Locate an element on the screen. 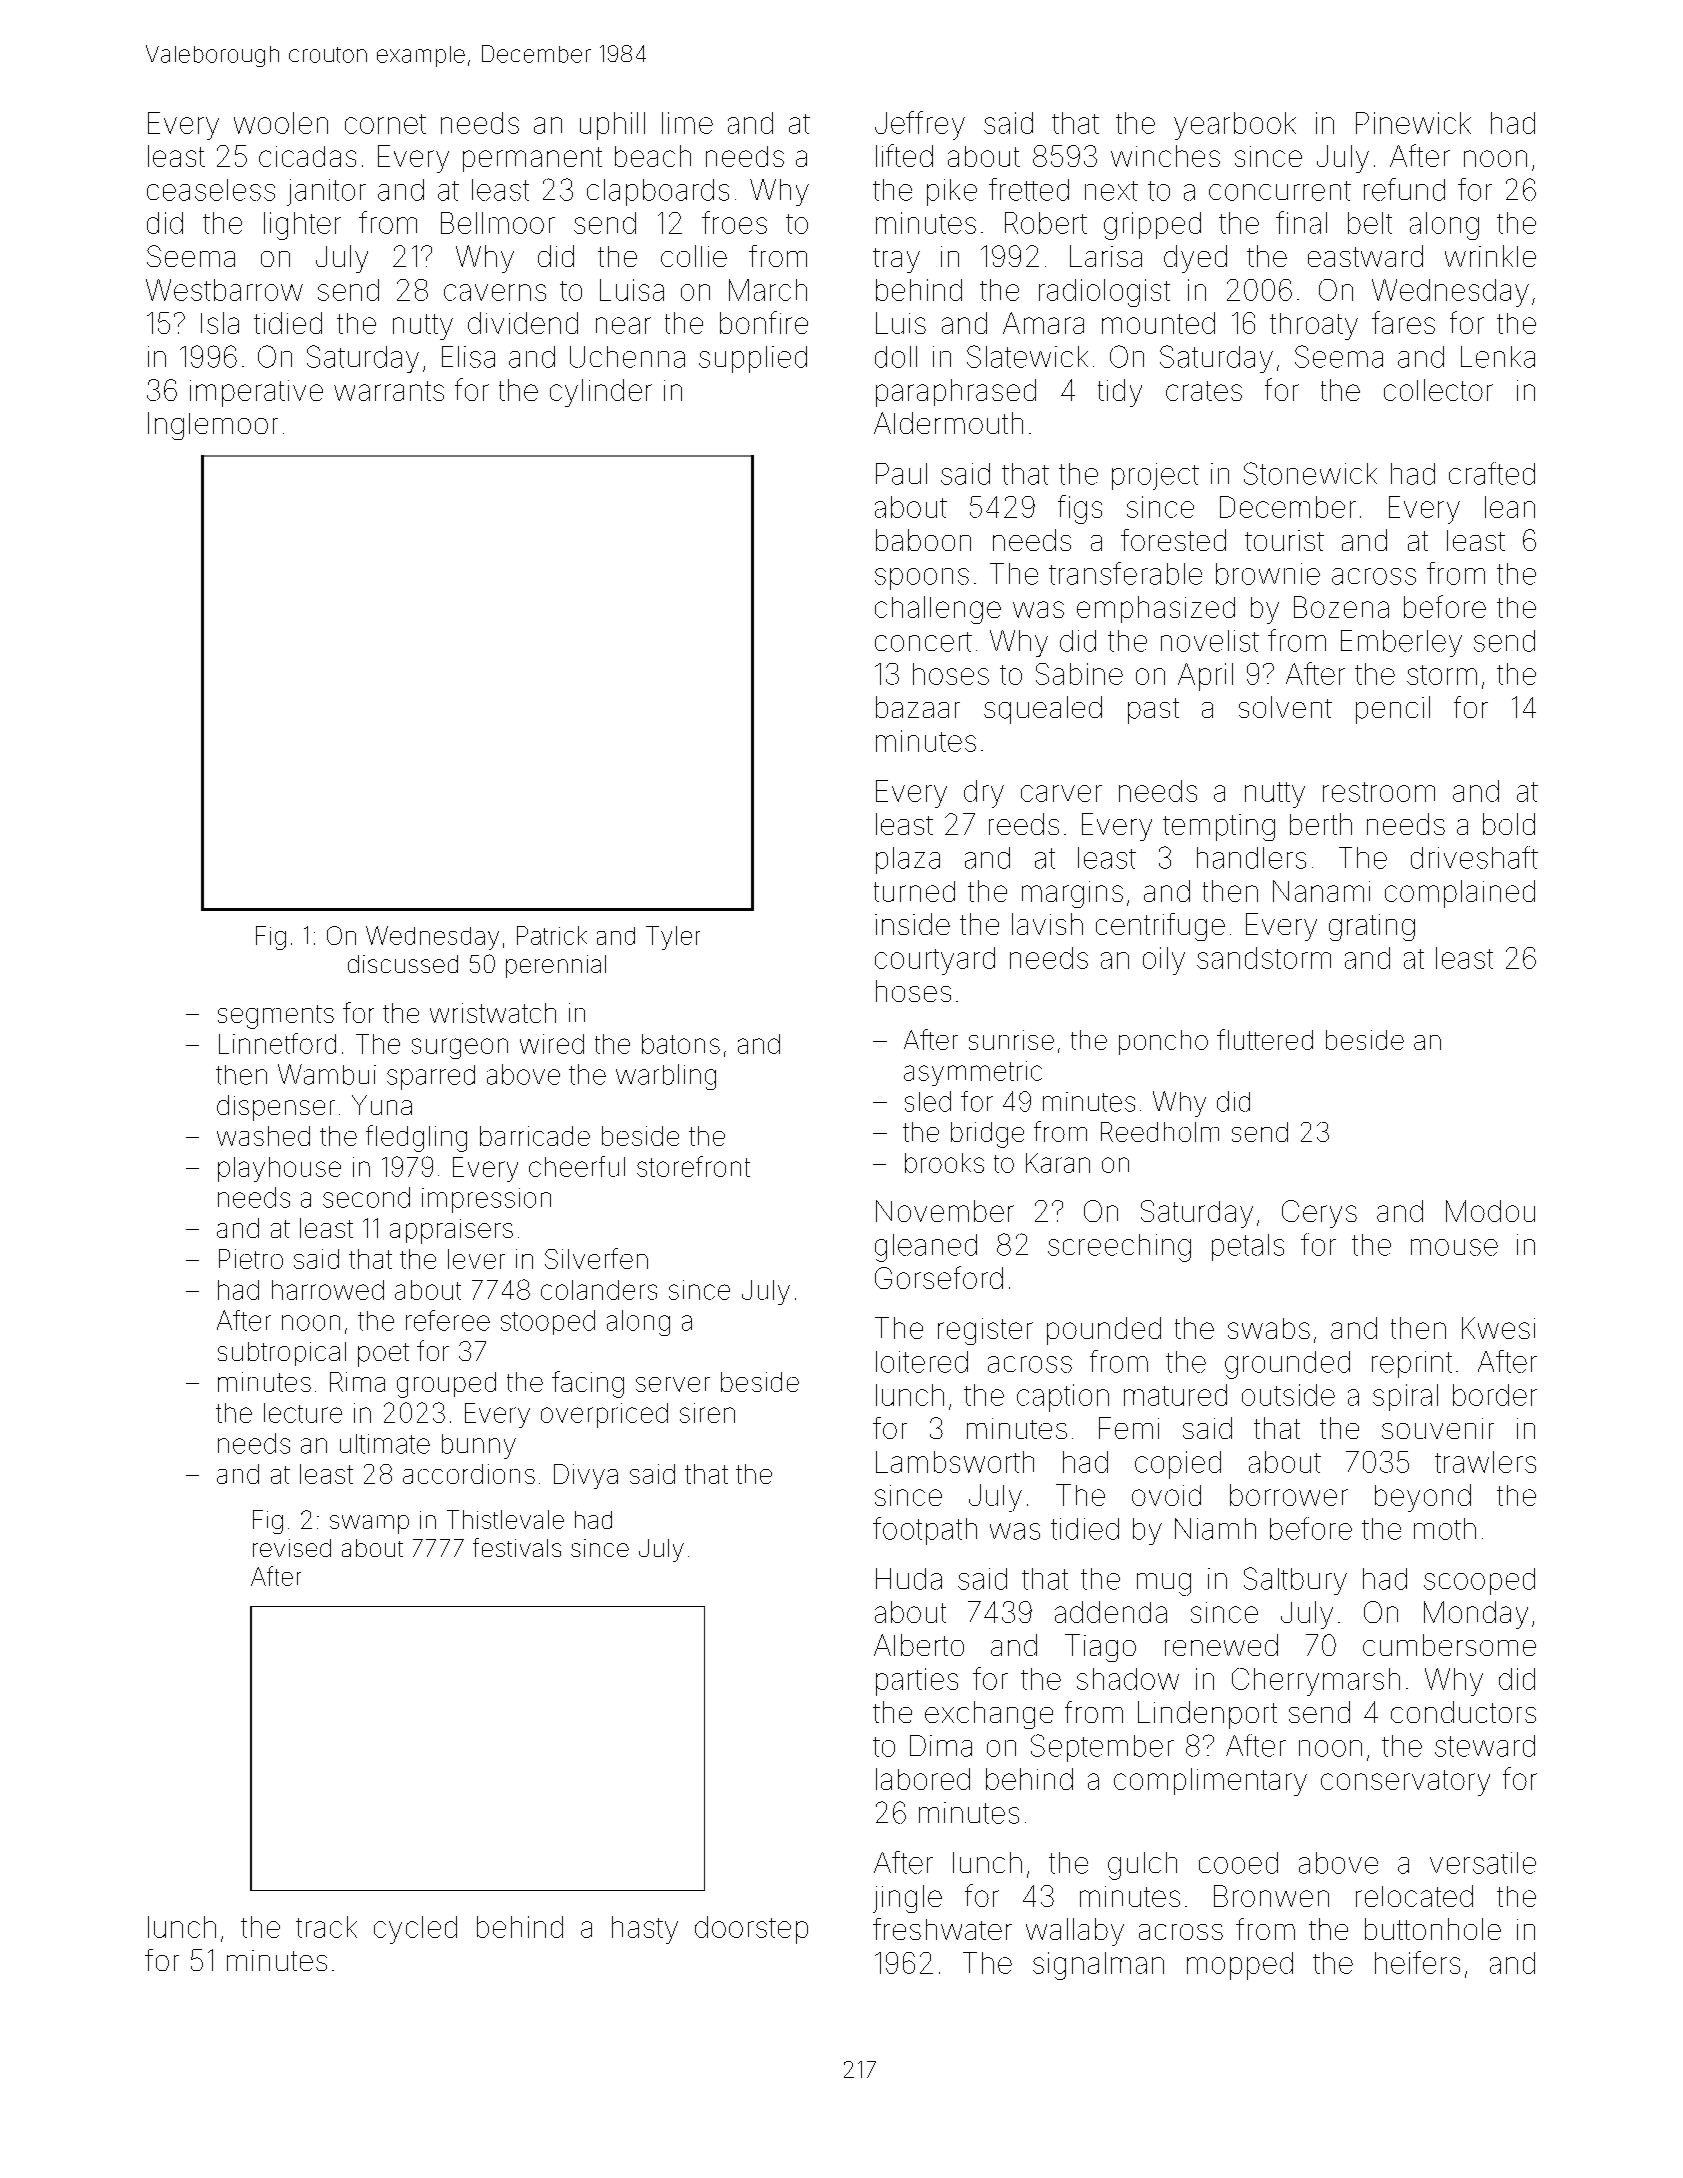  pencil is located at coordinates (1393, 710).
